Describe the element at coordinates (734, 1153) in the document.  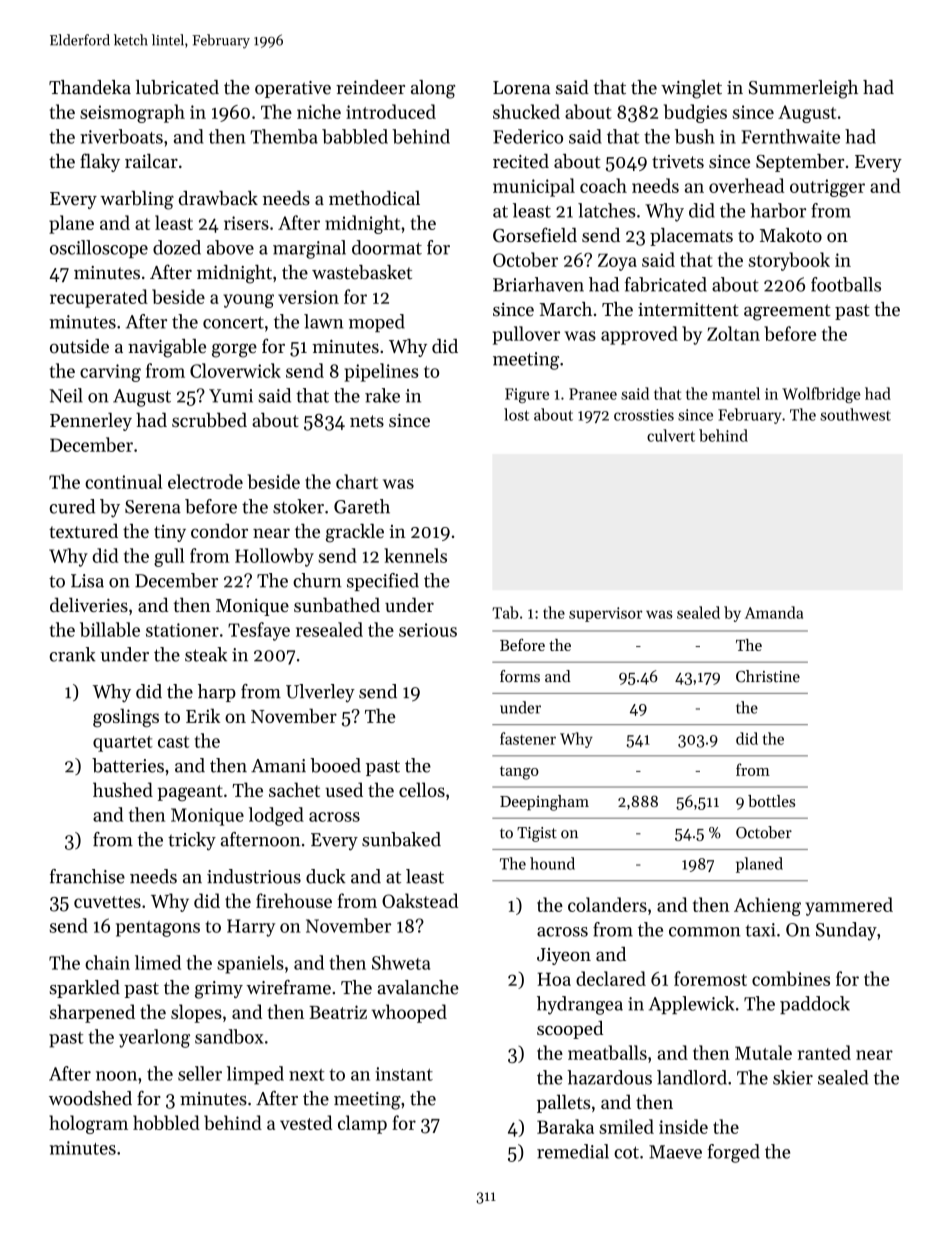
I see `forged` at that location.
